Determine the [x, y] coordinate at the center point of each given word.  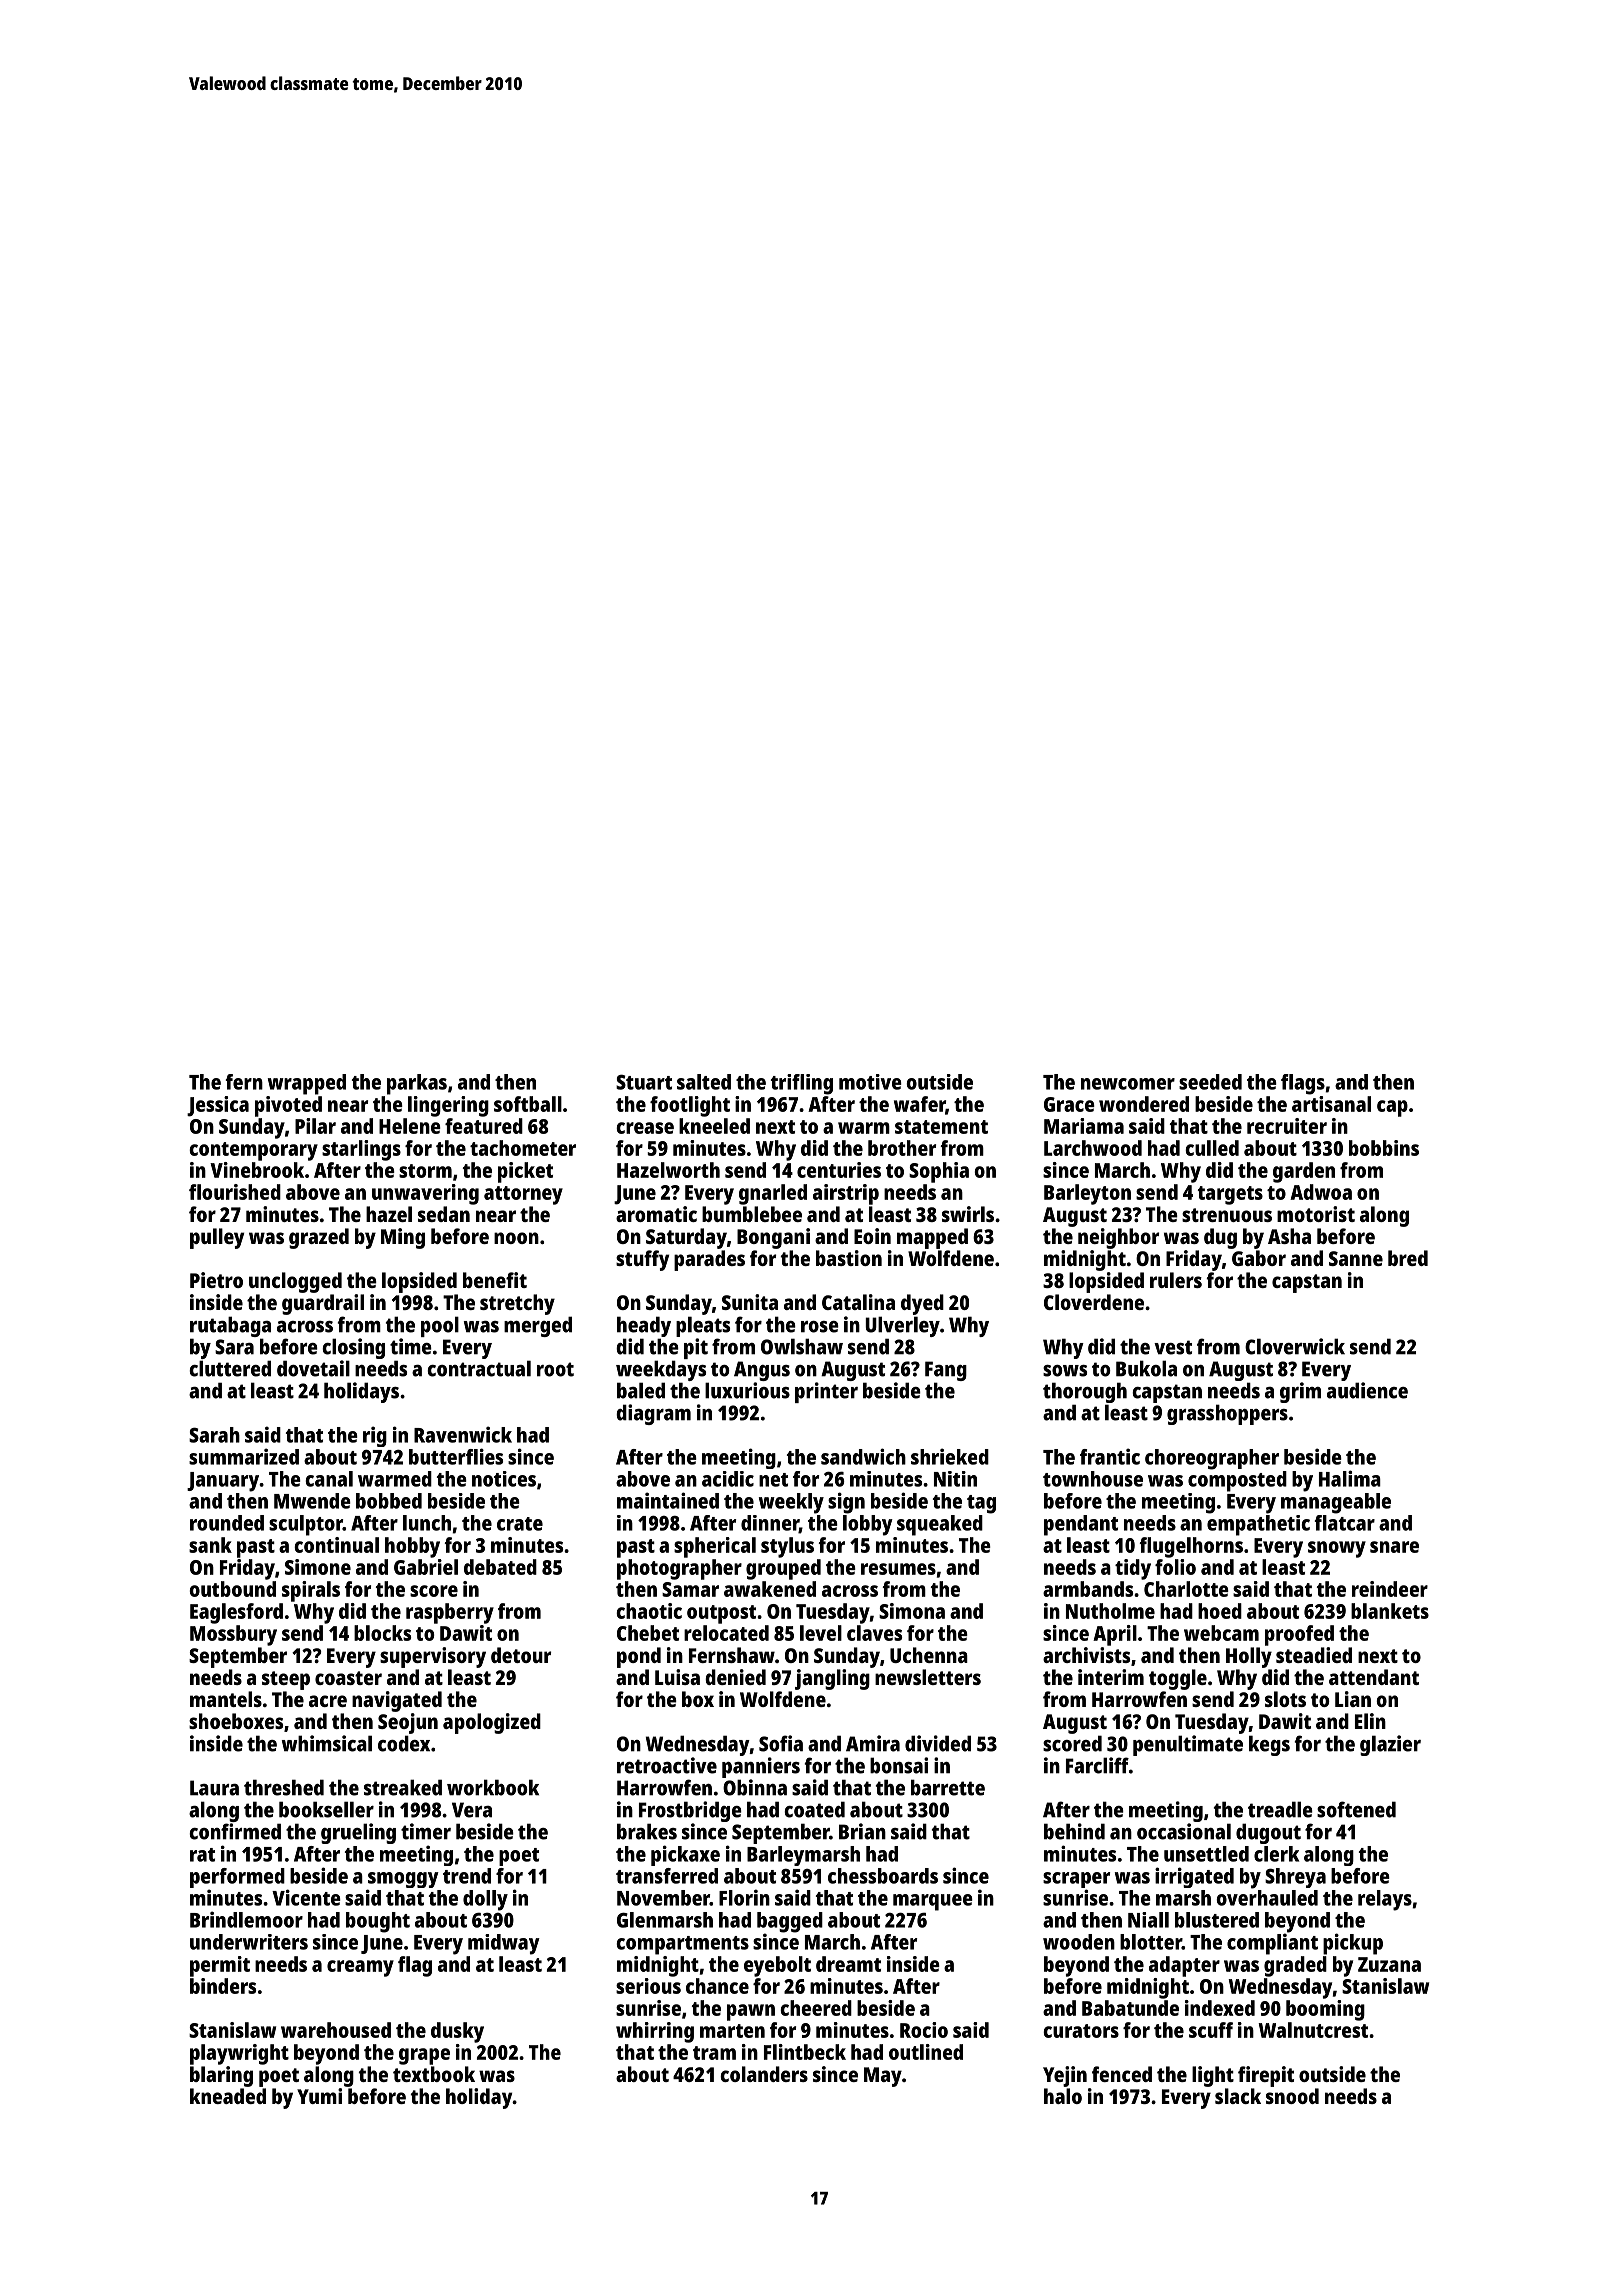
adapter [1184, 1966]
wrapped [307, 1084]
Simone [318, 1567]
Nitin [955, 1479]
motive [870, 1082]
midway [504, 1944]
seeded [1210, 1082]
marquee [933, 1902]
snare [1394, 1547]
